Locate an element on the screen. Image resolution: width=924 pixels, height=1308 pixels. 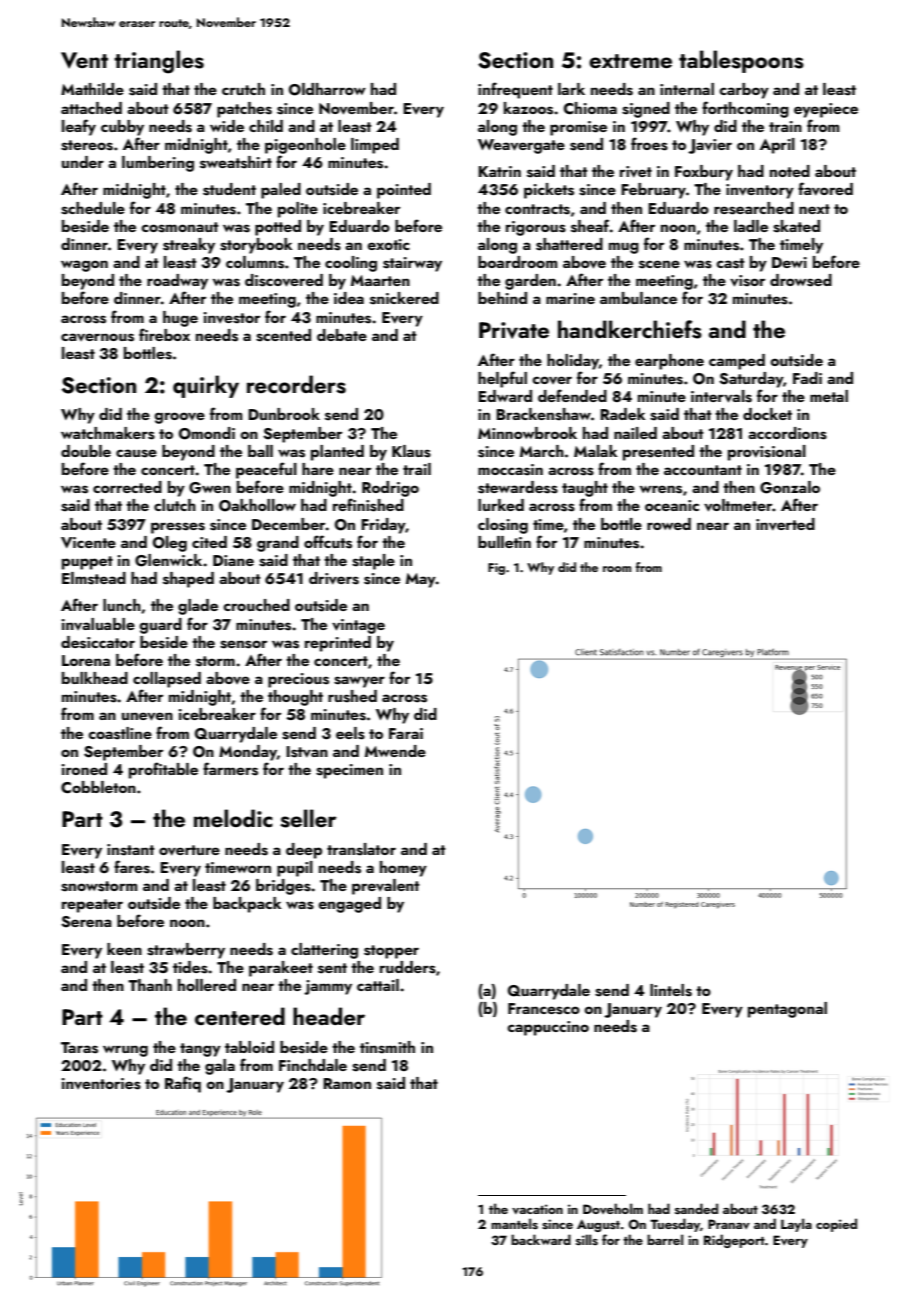
bulletin is located at coordinates (504, 542).
